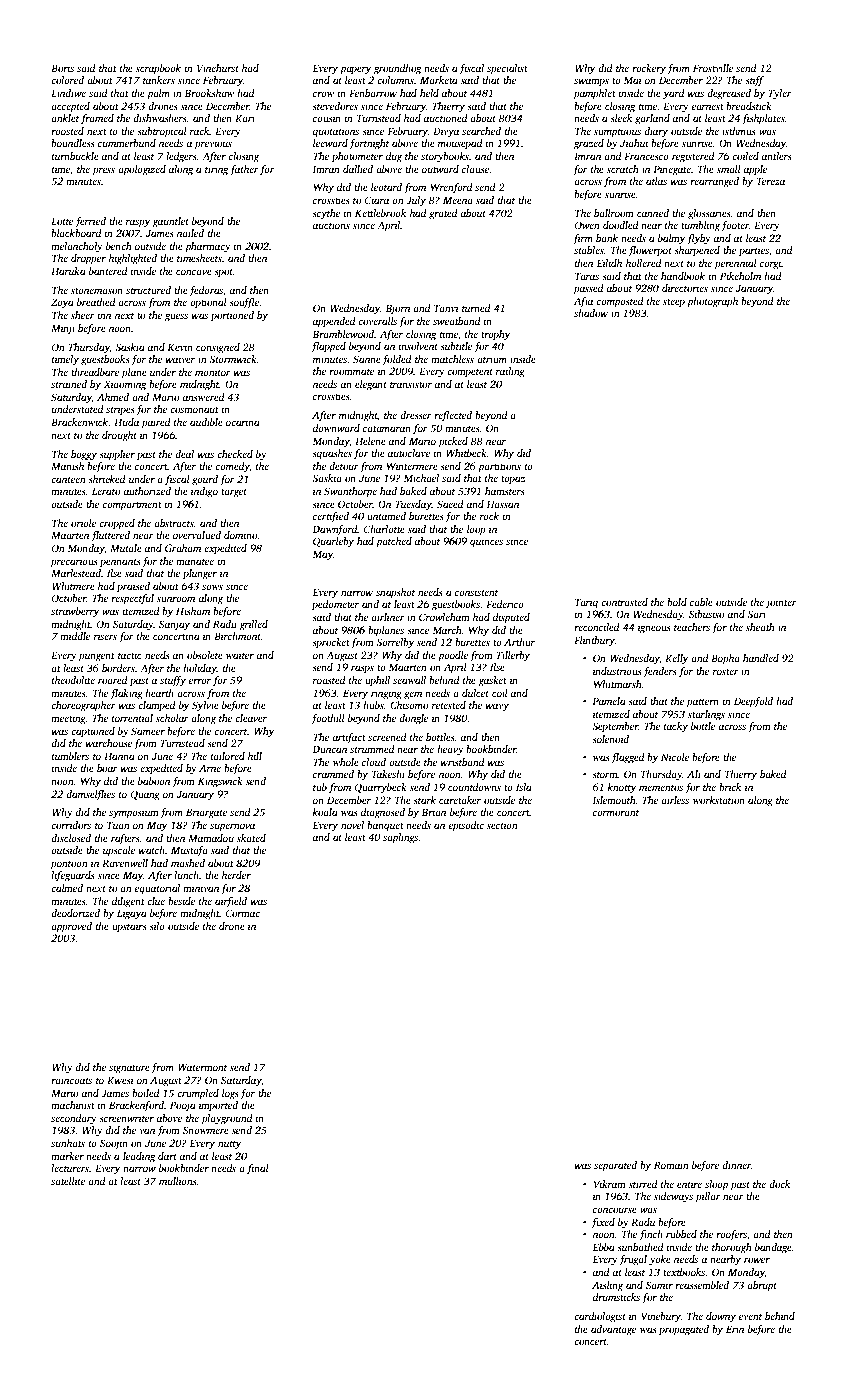 This screenshot has width=849, height=1400. Describe the element at coordinates (603, 1247) in the screenshot. I see `Ebba` at that location.
